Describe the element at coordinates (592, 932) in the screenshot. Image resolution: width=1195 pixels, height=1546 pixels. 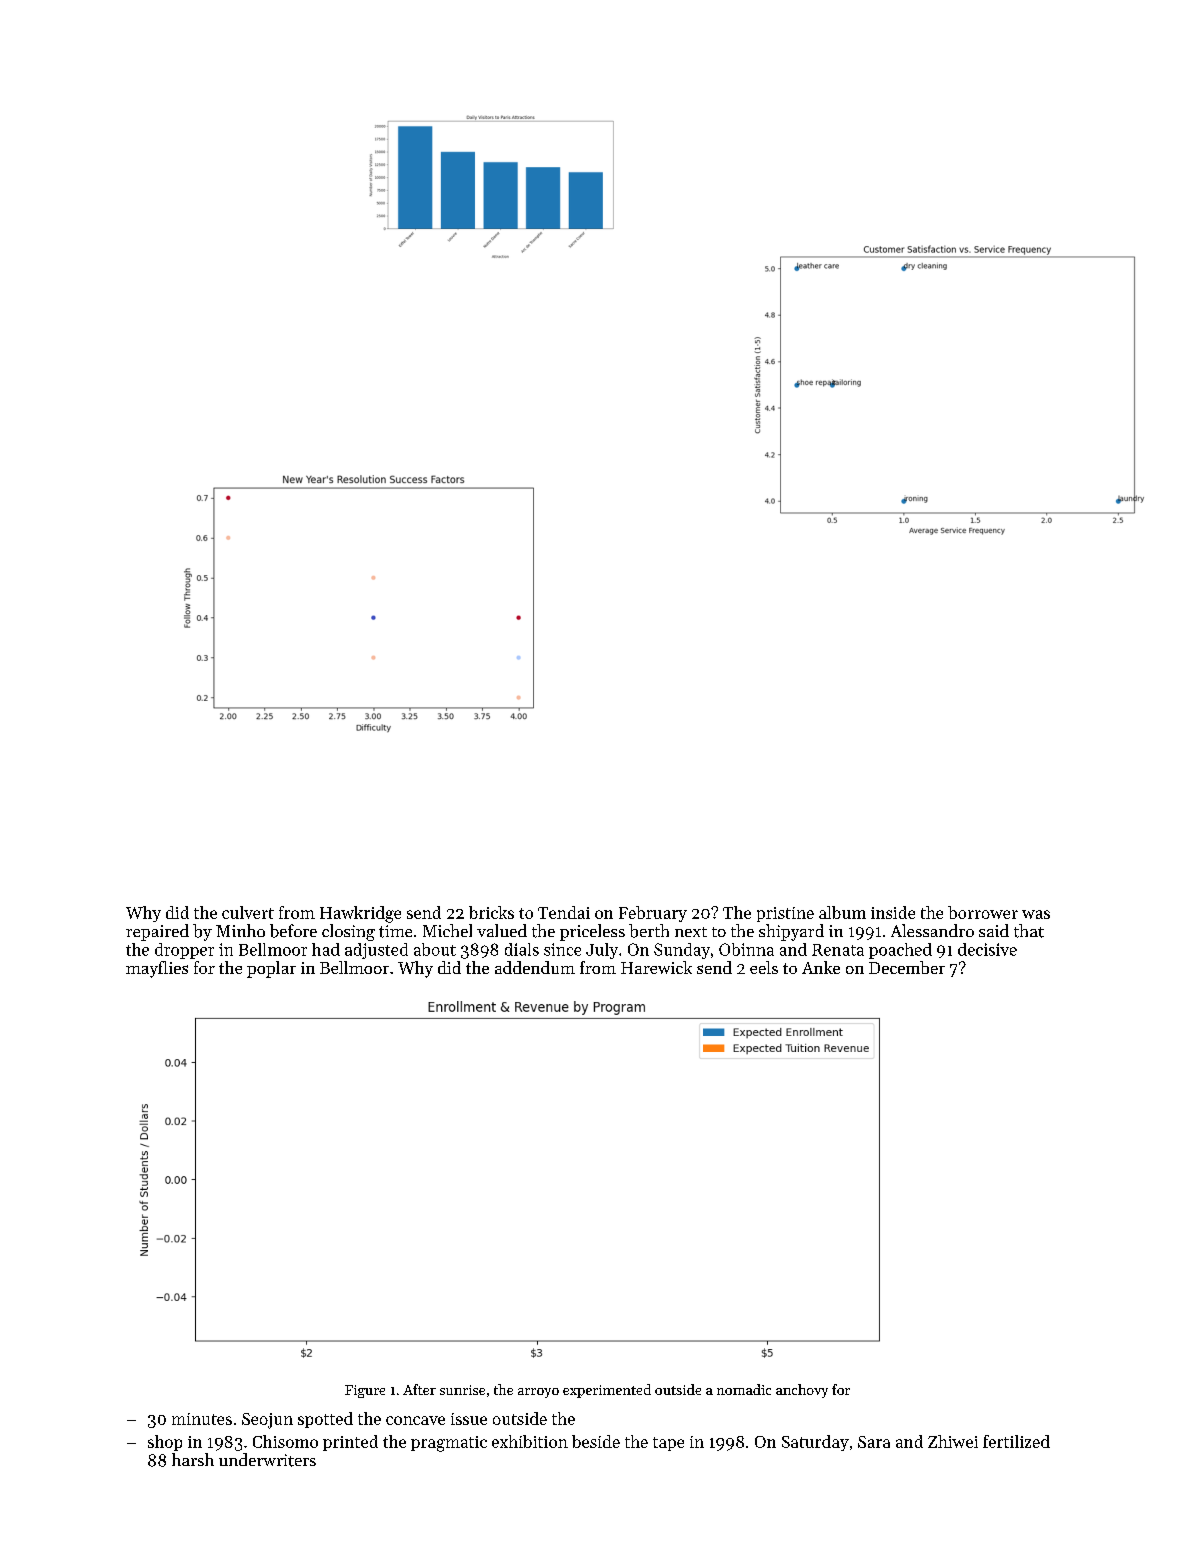
I see `priceless` at that location.
